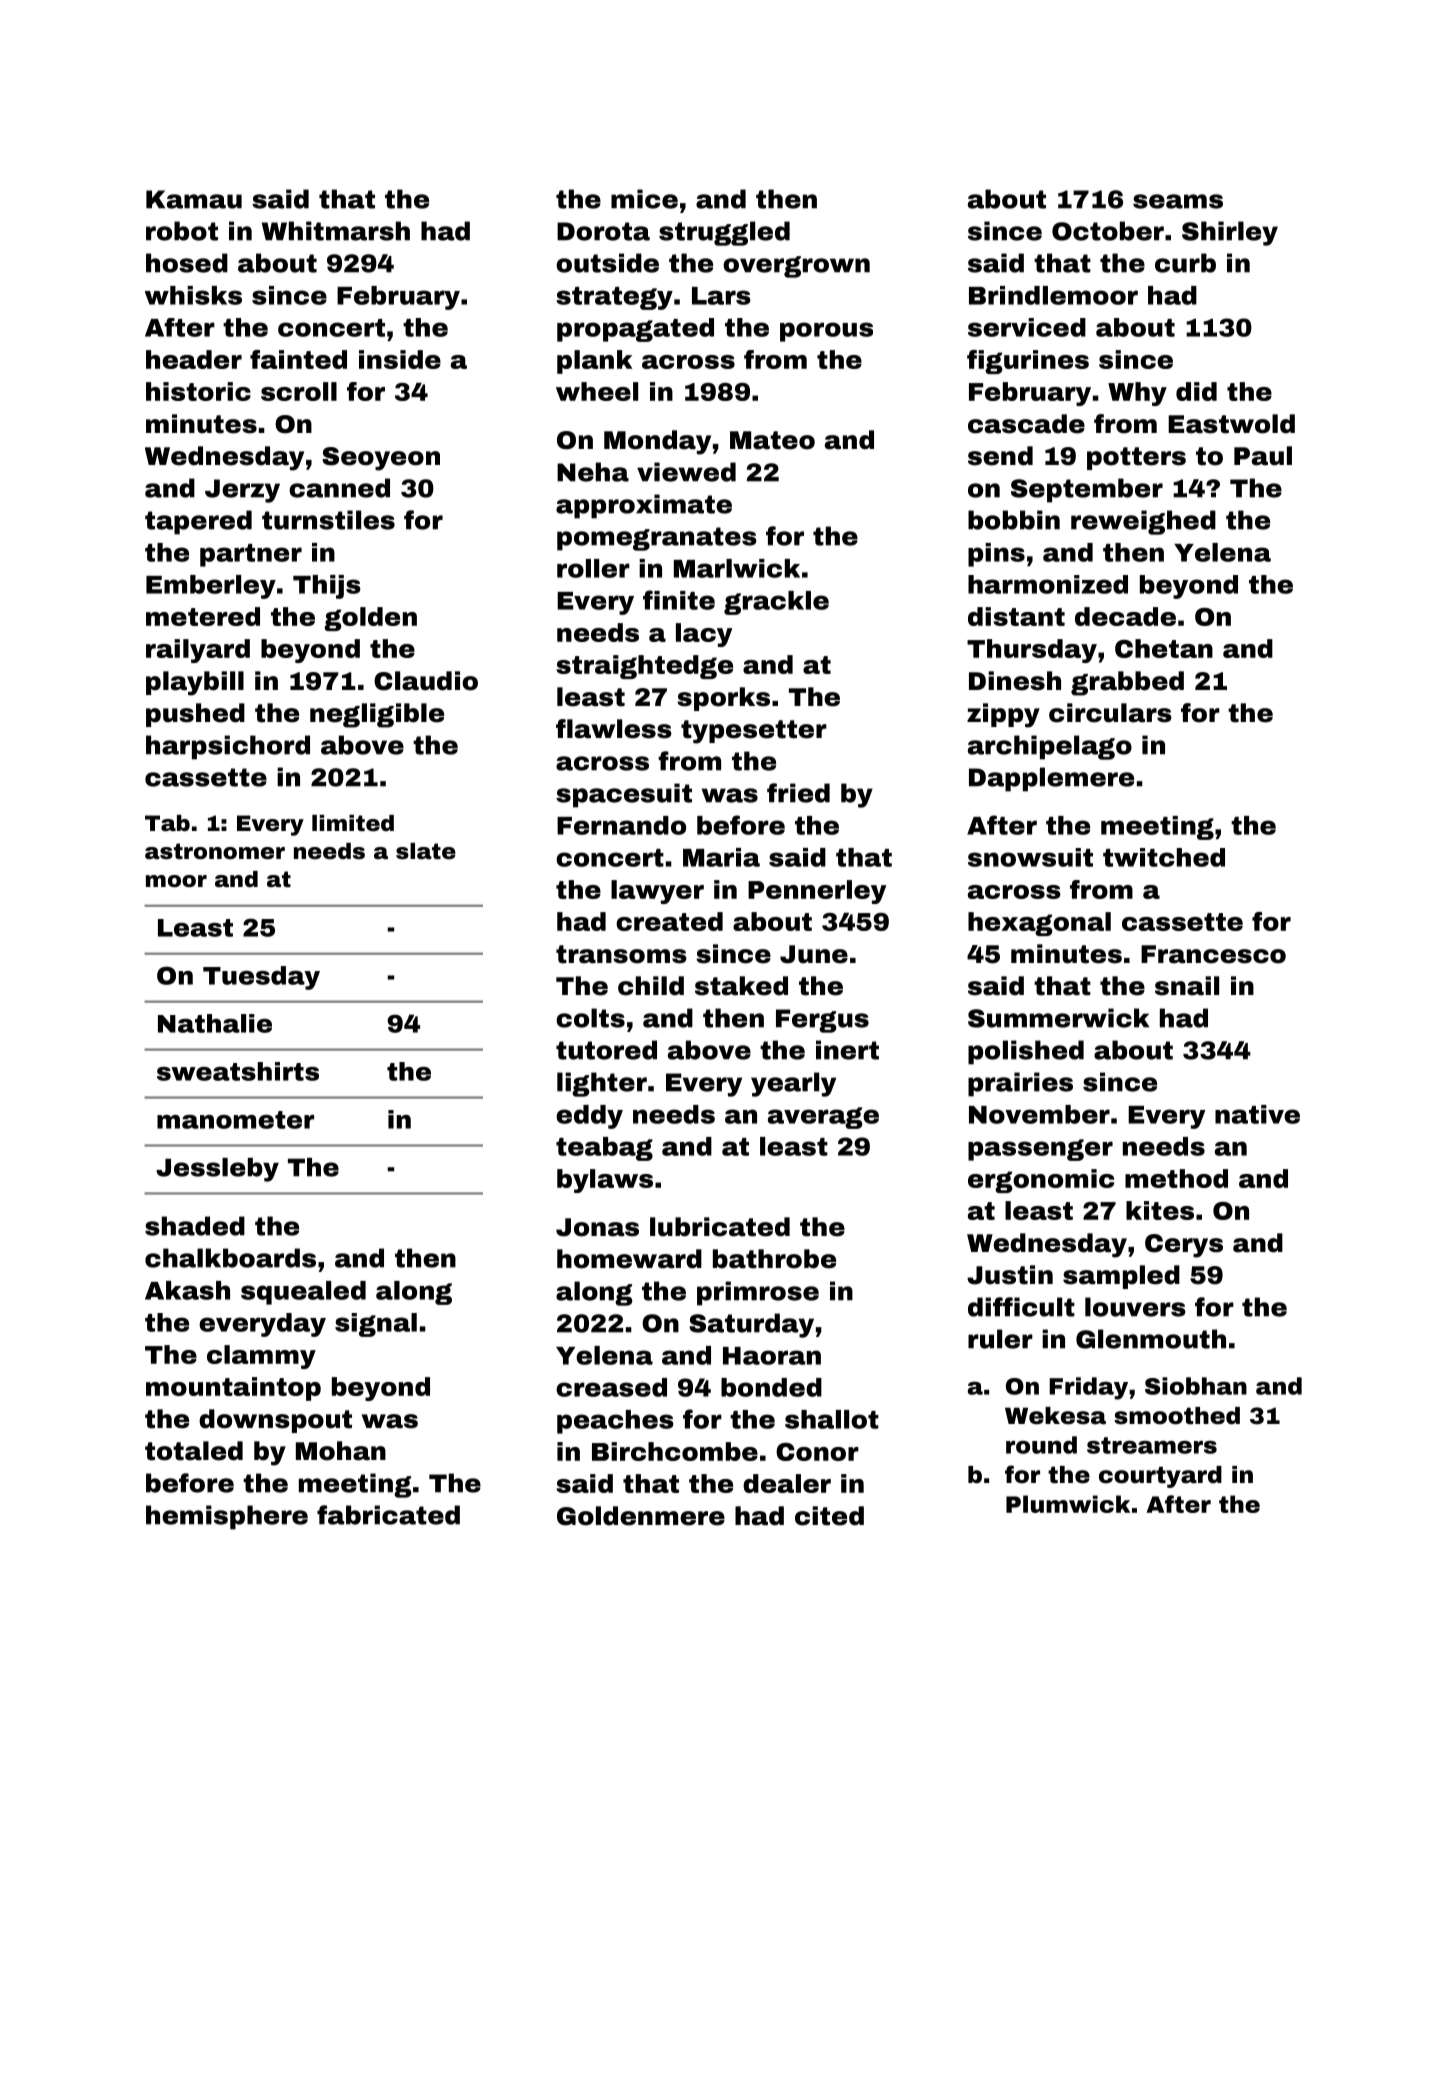  What do you see at coordinates (635, 330) in the document?
I see `propagated` at bounding box center [635, 330].
